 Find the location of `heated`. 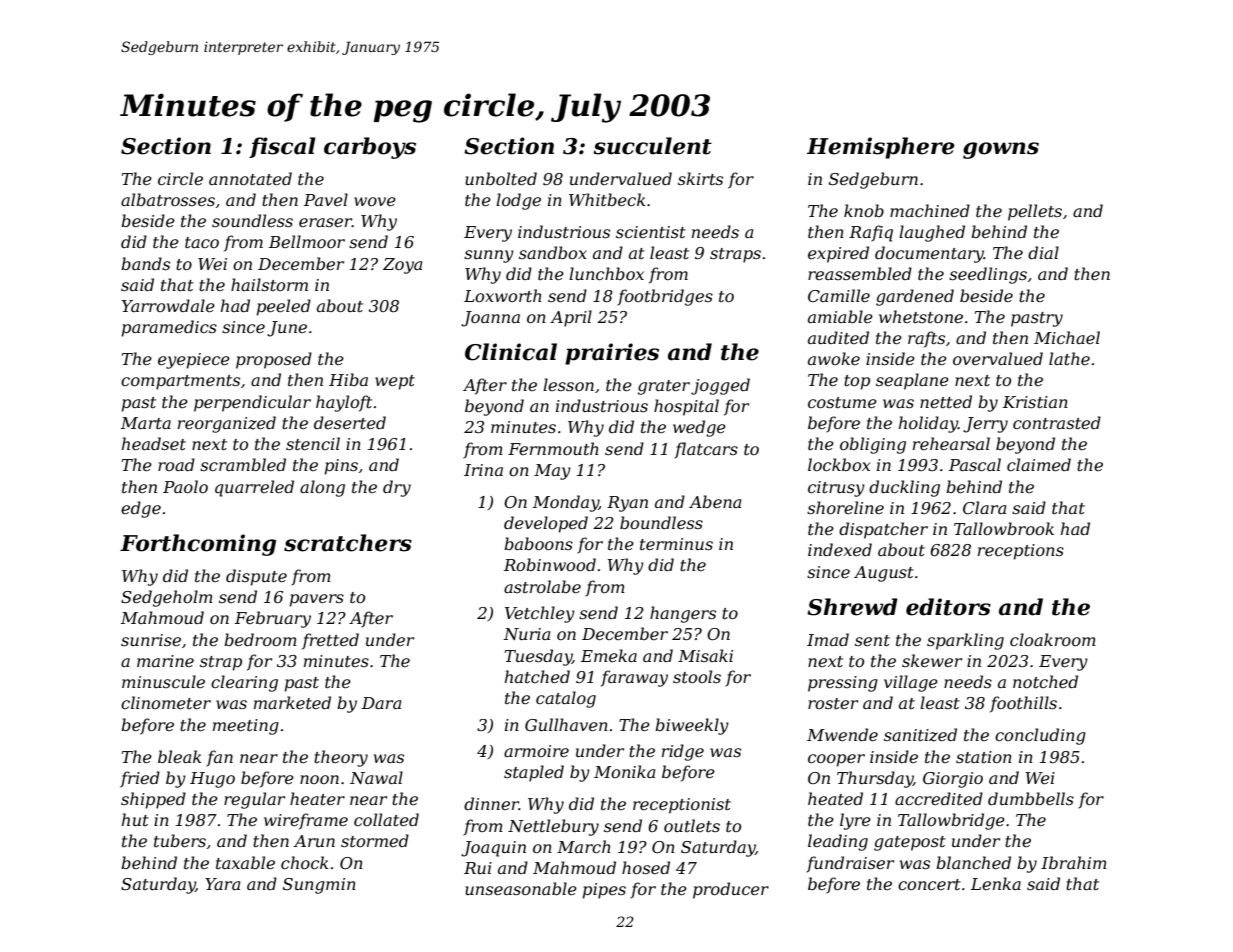

heated is located at coordinates (835, 798).
